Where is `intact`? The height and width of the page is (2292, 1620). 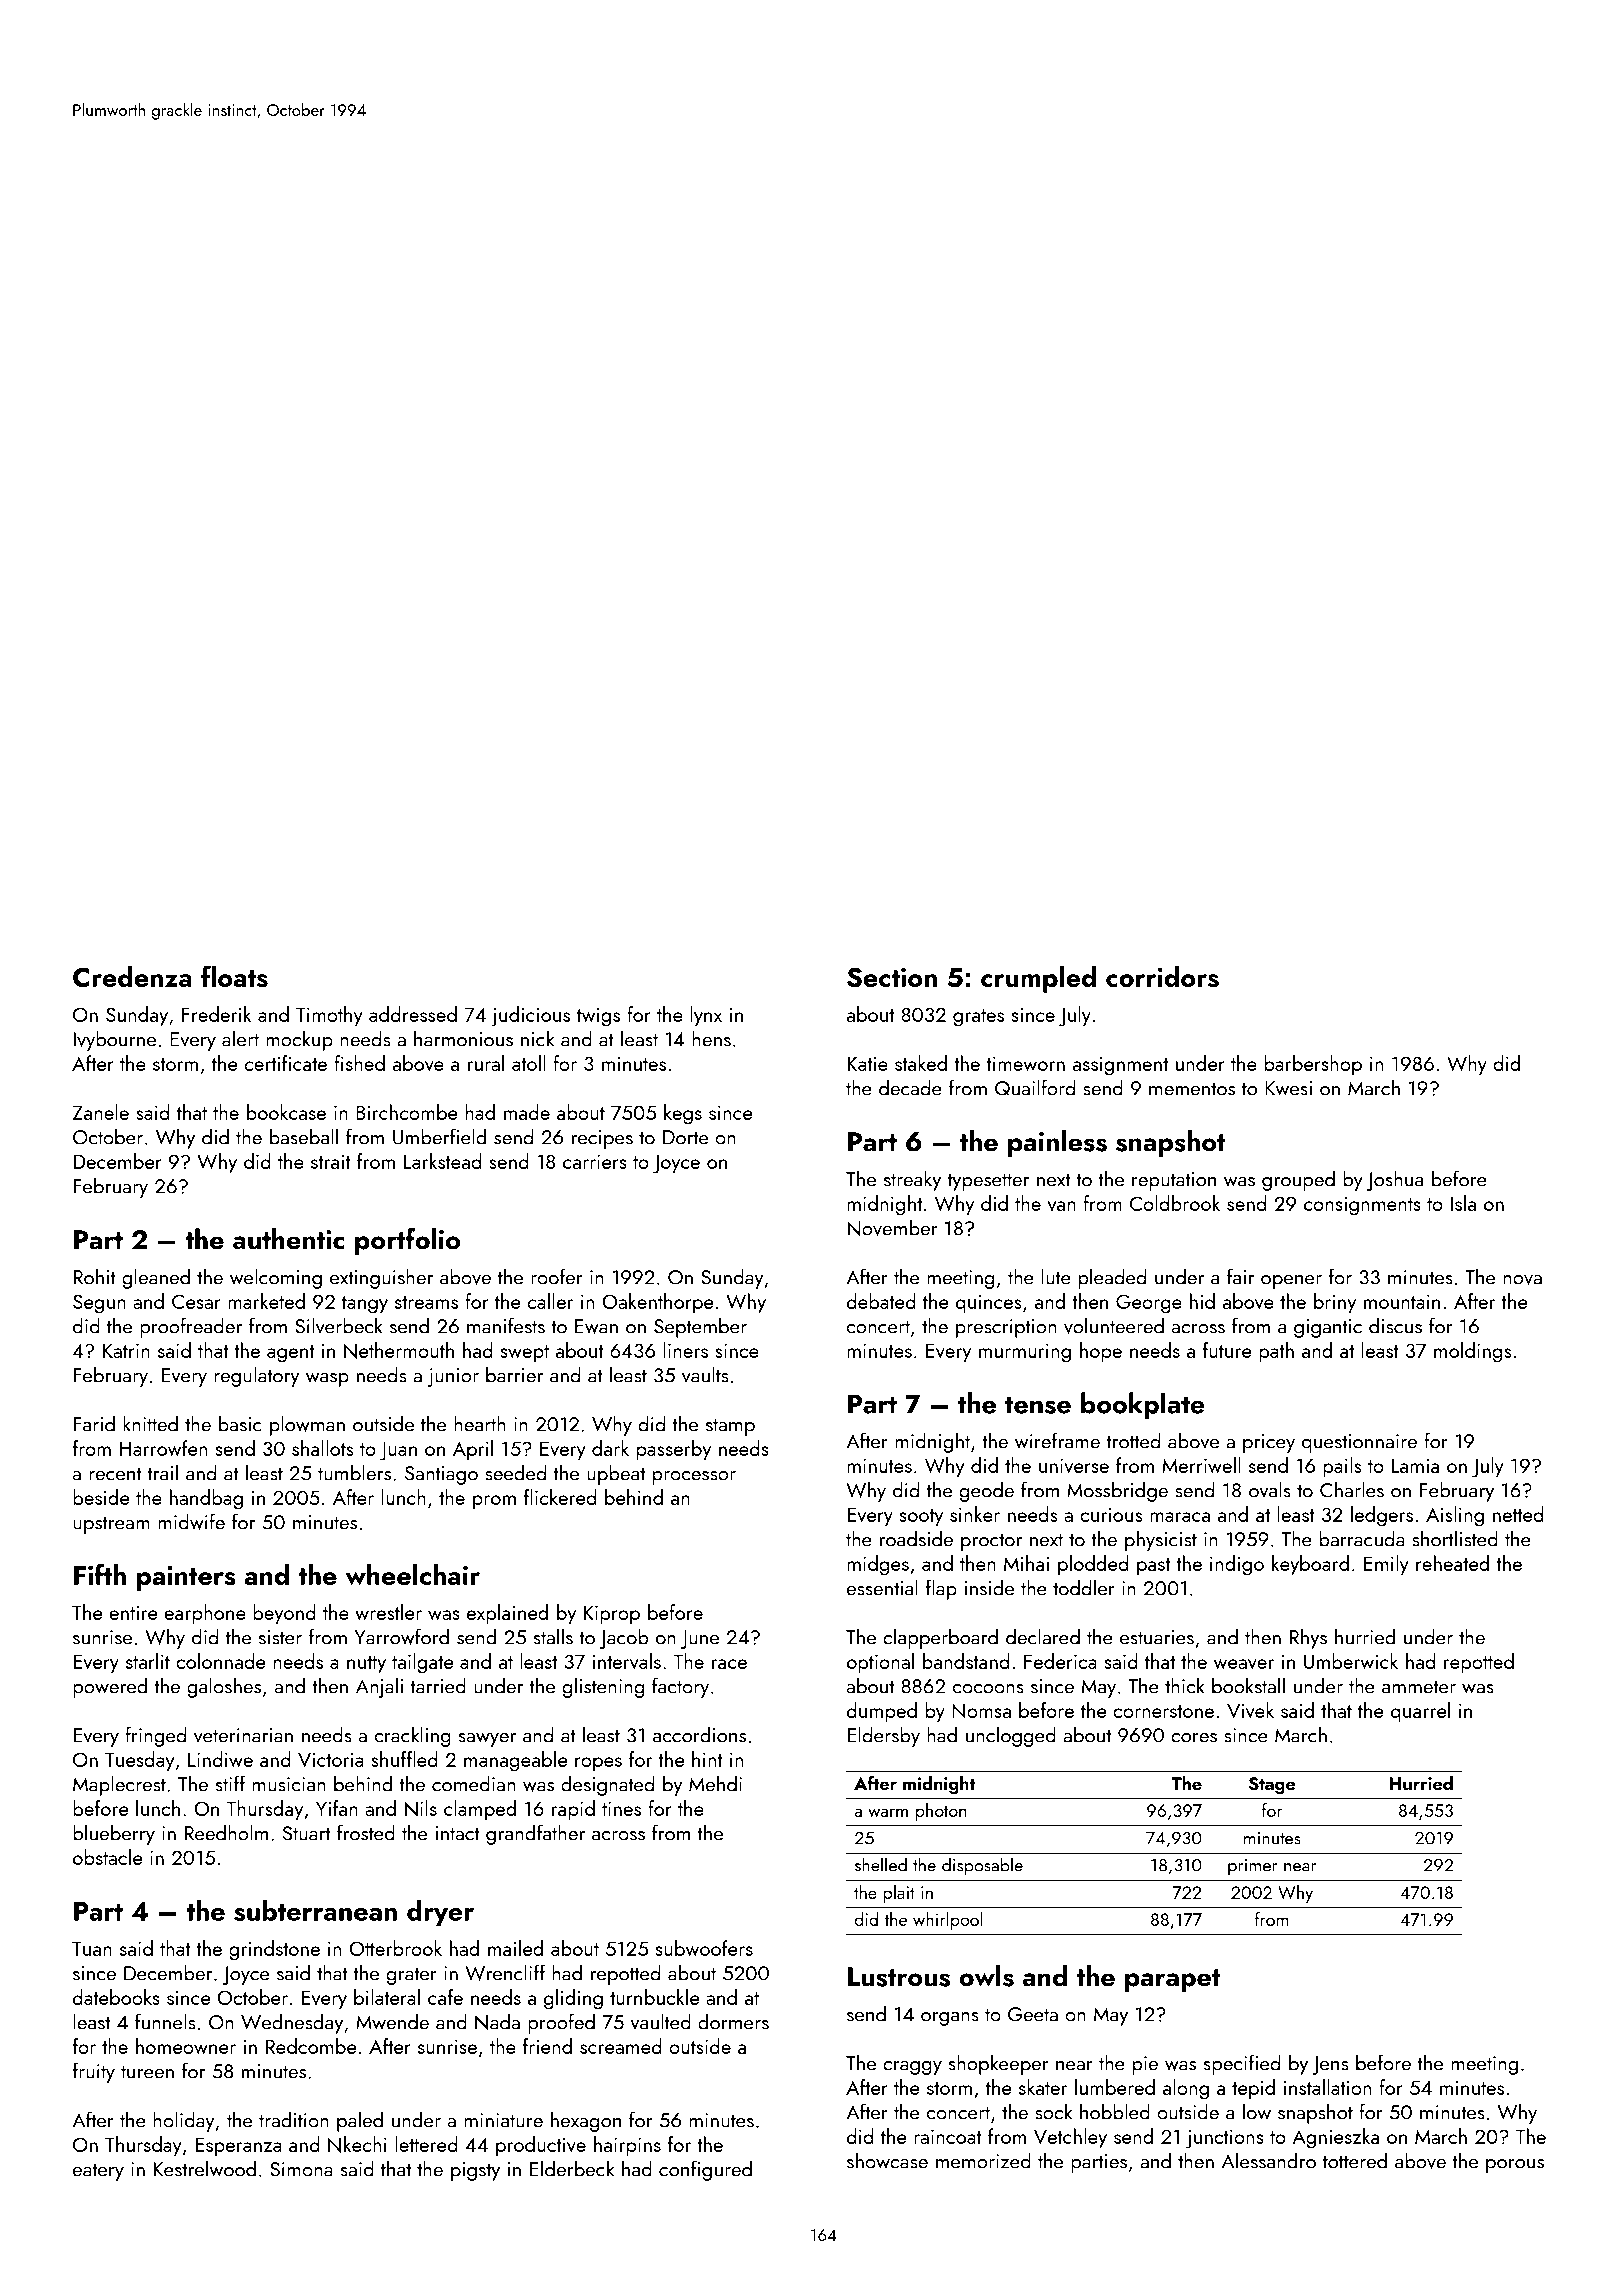 intact is located at coordinates (457, 1833).
